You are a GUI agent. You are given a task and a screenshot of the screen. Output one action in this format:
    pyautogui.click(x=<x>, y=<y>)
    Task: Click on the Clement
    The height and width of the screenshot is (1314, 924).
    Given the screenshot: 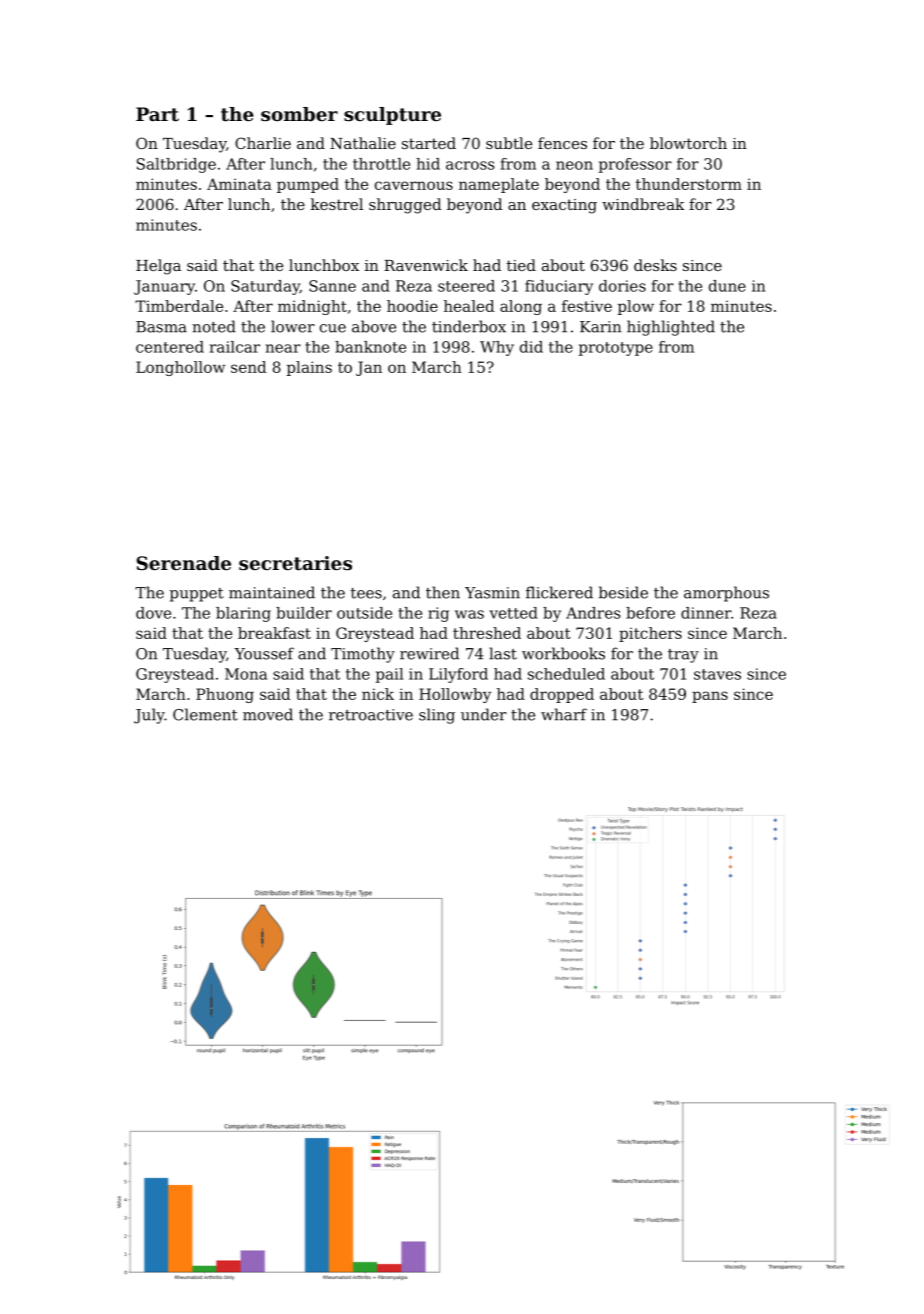 What is the action you would take?
    pyautogui.click(x=205, y=714)
